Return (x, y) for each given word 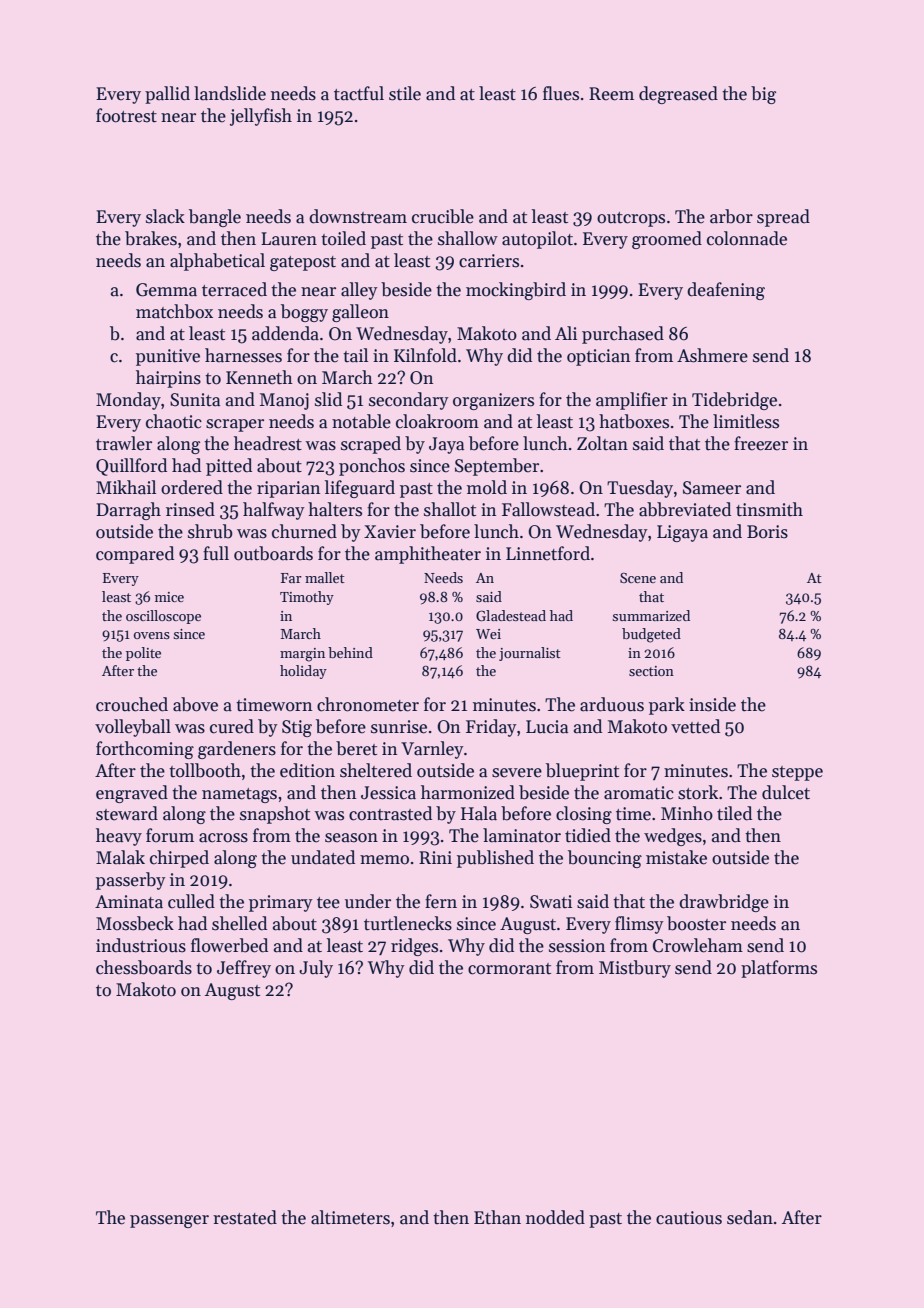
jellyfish (261, 117)
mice (169, 597)
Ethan (497, 1217)
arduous (612, 704)
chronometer (368, 704)
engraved (132, 794)
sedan (750, 1217)
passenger (169, 1221)
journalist (530, 654)
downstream (358, 216)
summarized (651, 615)
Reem (611, 94)
